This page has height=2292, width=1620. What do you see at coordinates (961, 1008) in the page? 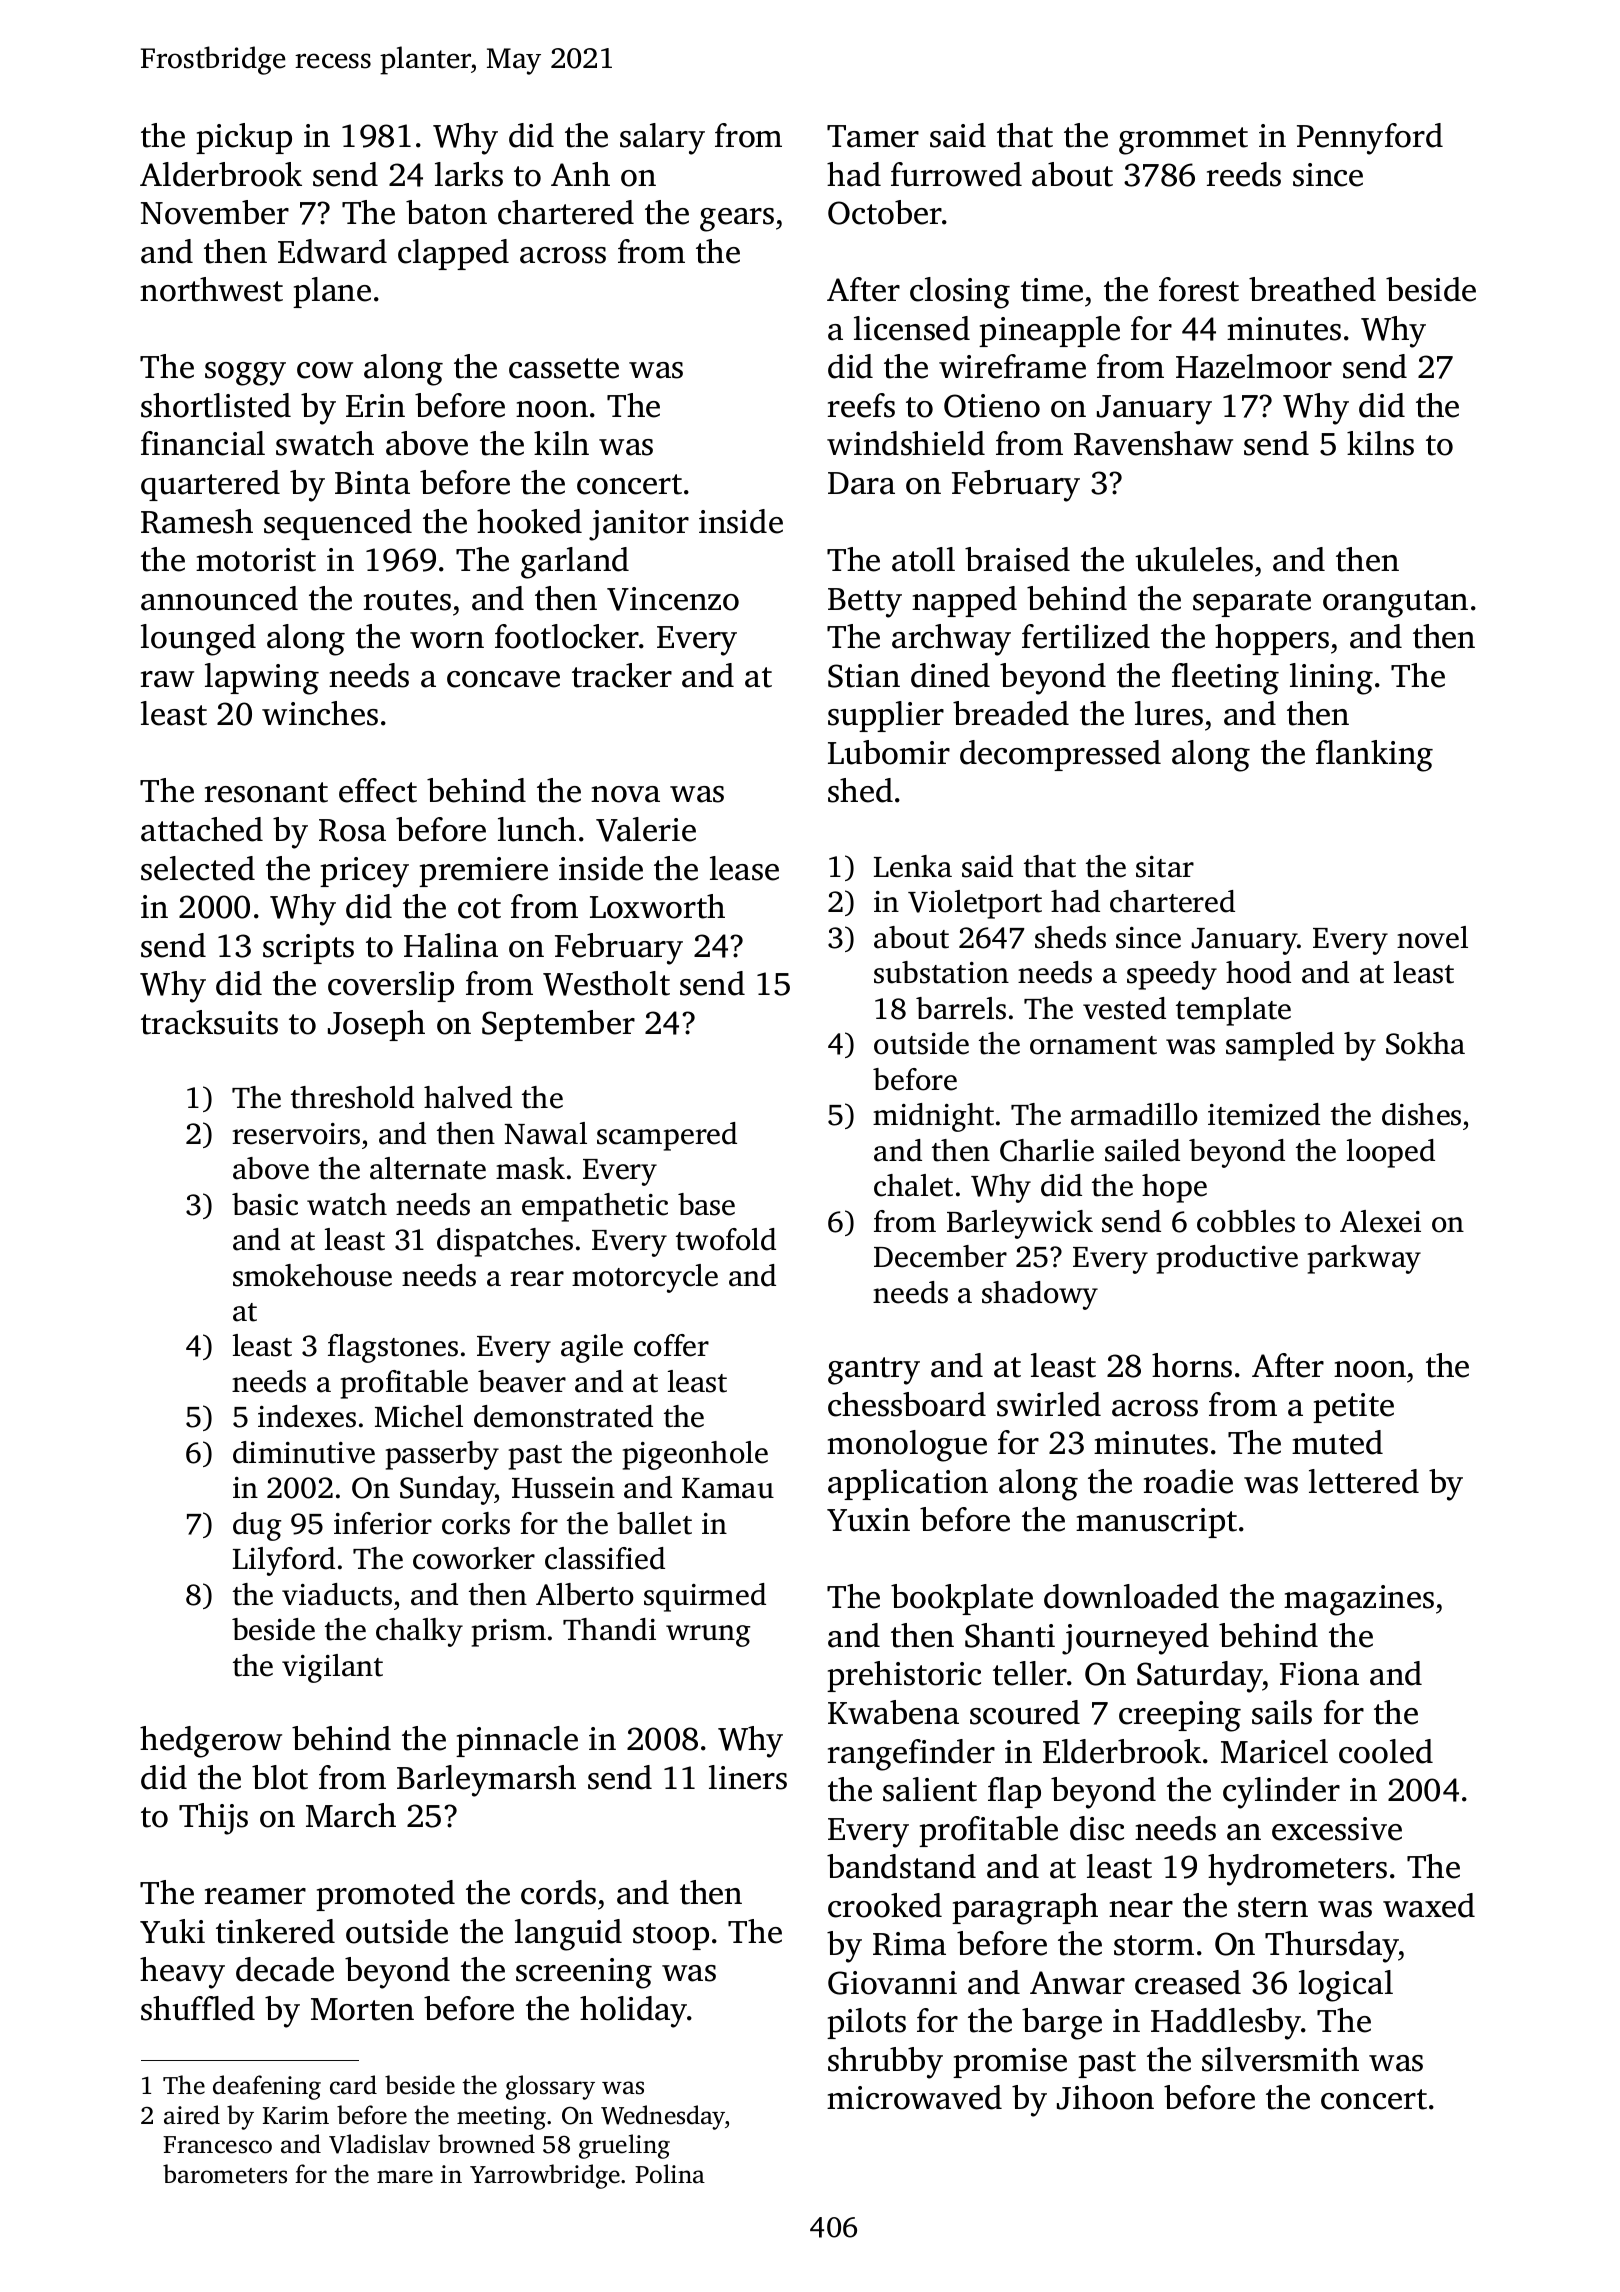
I see `barrels` at bounding box center [961, 1008].
